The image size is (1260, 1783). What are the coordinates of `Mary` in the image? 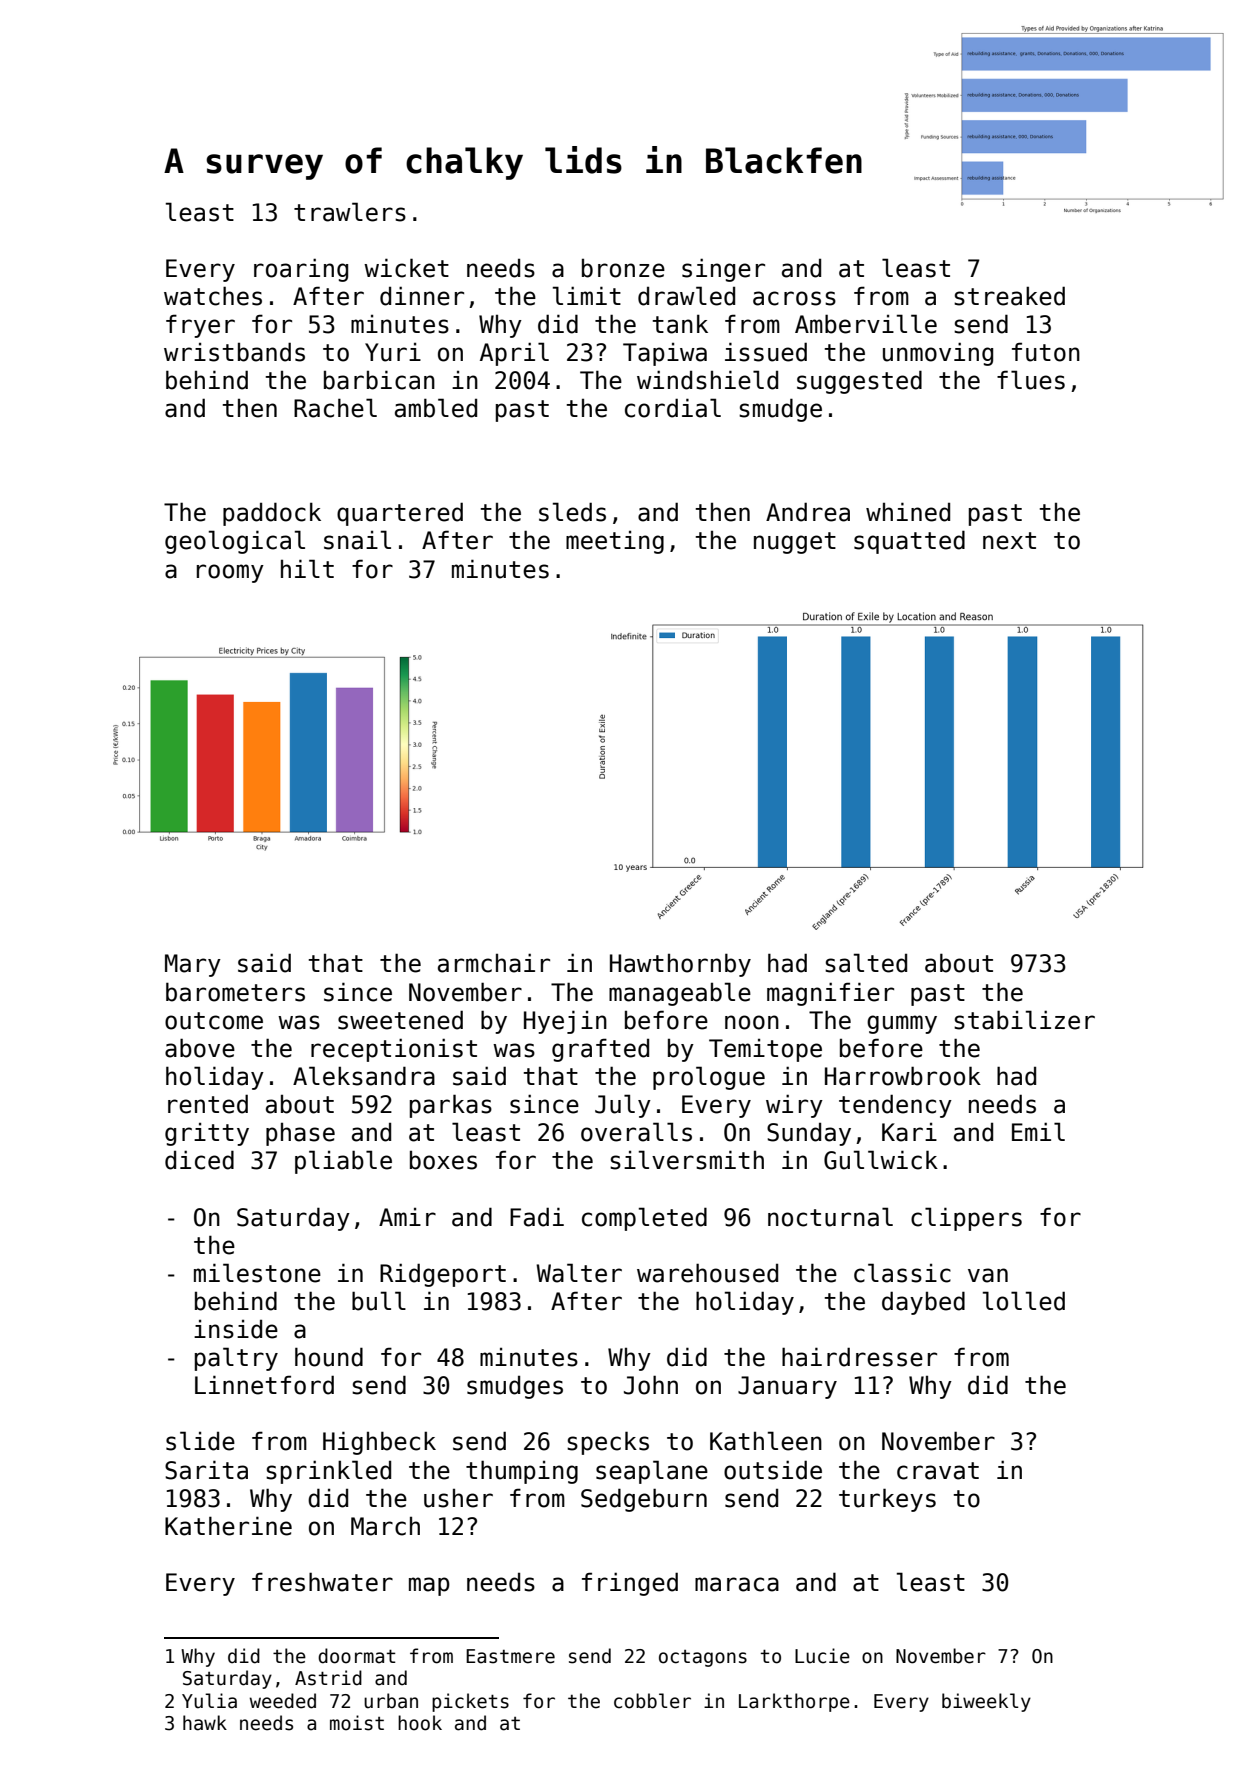 It's located at (193, 965).
